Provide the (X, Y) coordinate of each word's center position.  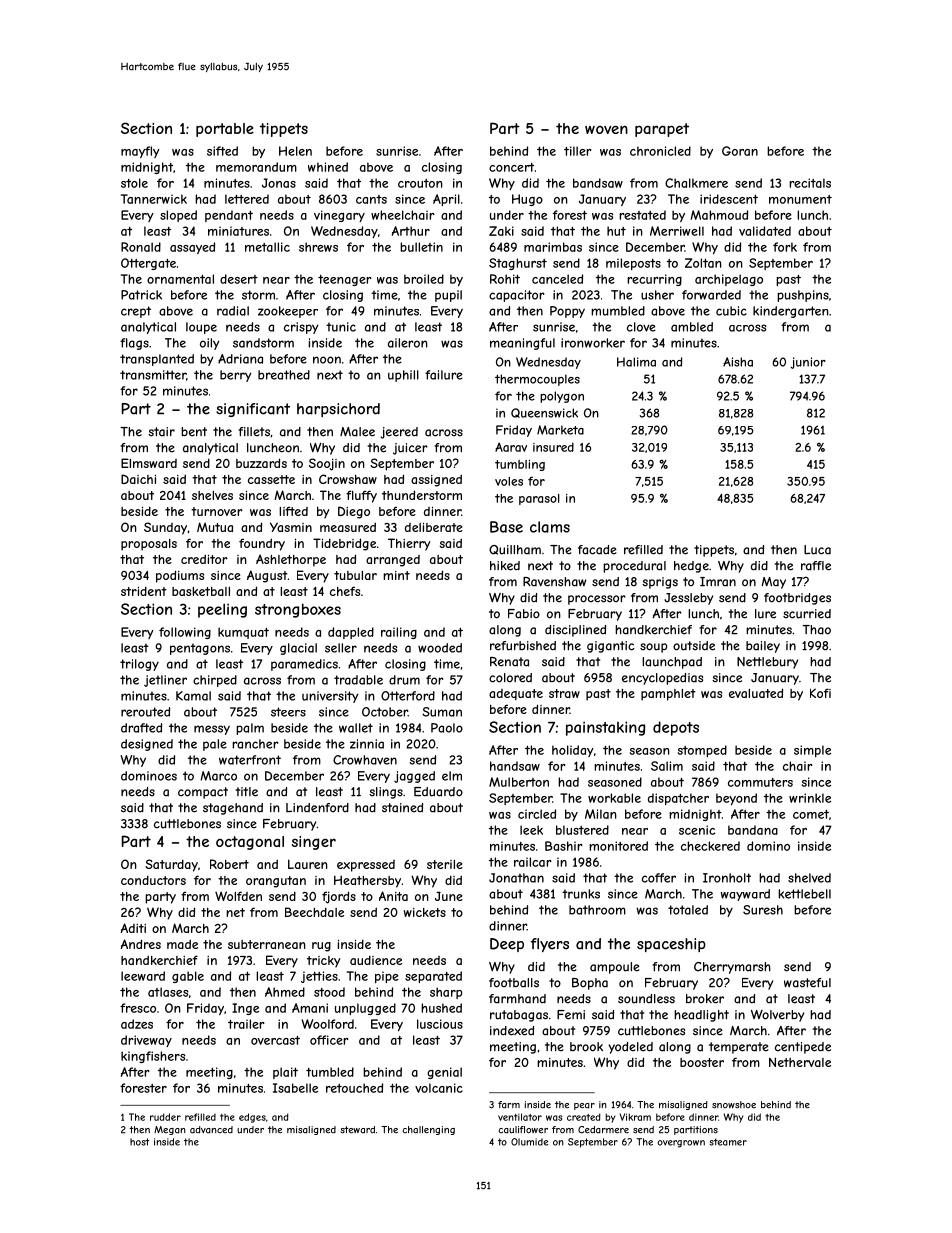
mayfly (140, 152)
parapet (662, 130)
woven (606, 130)
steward (357, 1130)
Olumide (529, 1142)
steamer (728, 1142)
